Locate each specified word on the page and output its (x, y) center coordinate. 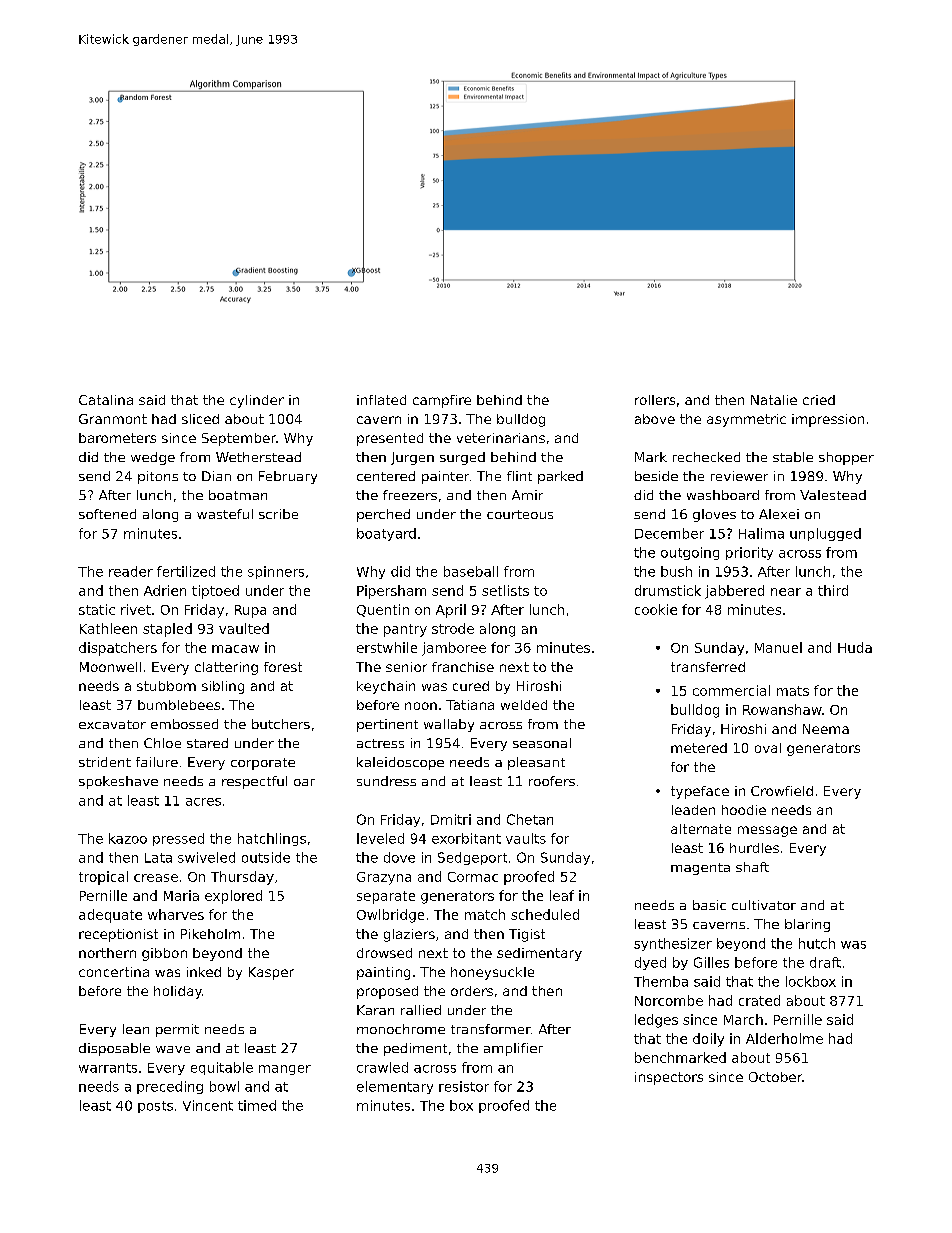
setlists (505, 590)
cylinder (257, 401)
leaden (693, 810)
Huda (855, 647)
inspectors (669, 1078)
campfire (442, 401)
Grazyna (384, 878)
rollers (655, 400)
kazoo (128, 838)
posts (155, 1107)
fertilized (186, 571)
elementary (395, 1087)
